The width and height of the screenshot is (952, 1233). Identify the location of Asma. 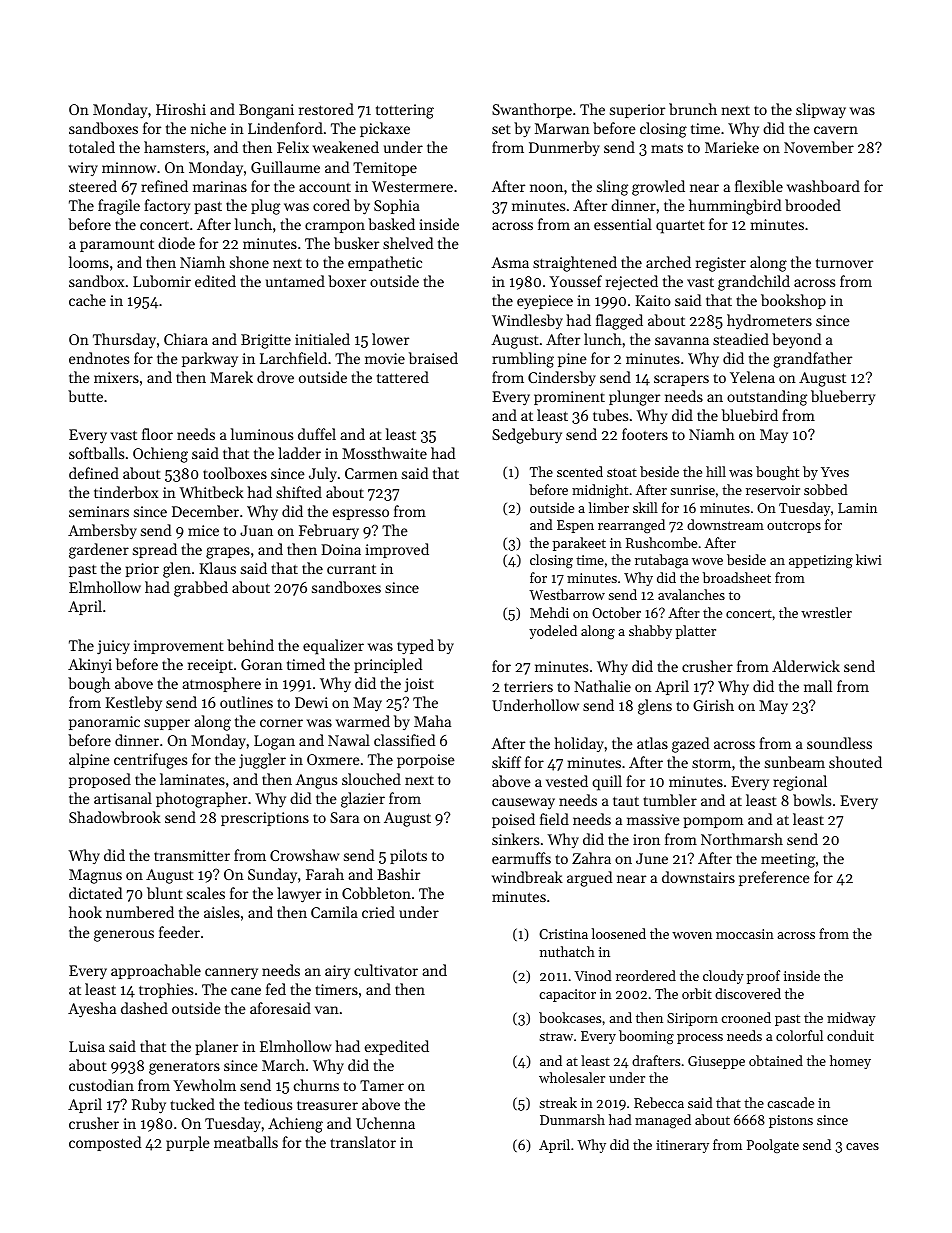
(510, 262).
